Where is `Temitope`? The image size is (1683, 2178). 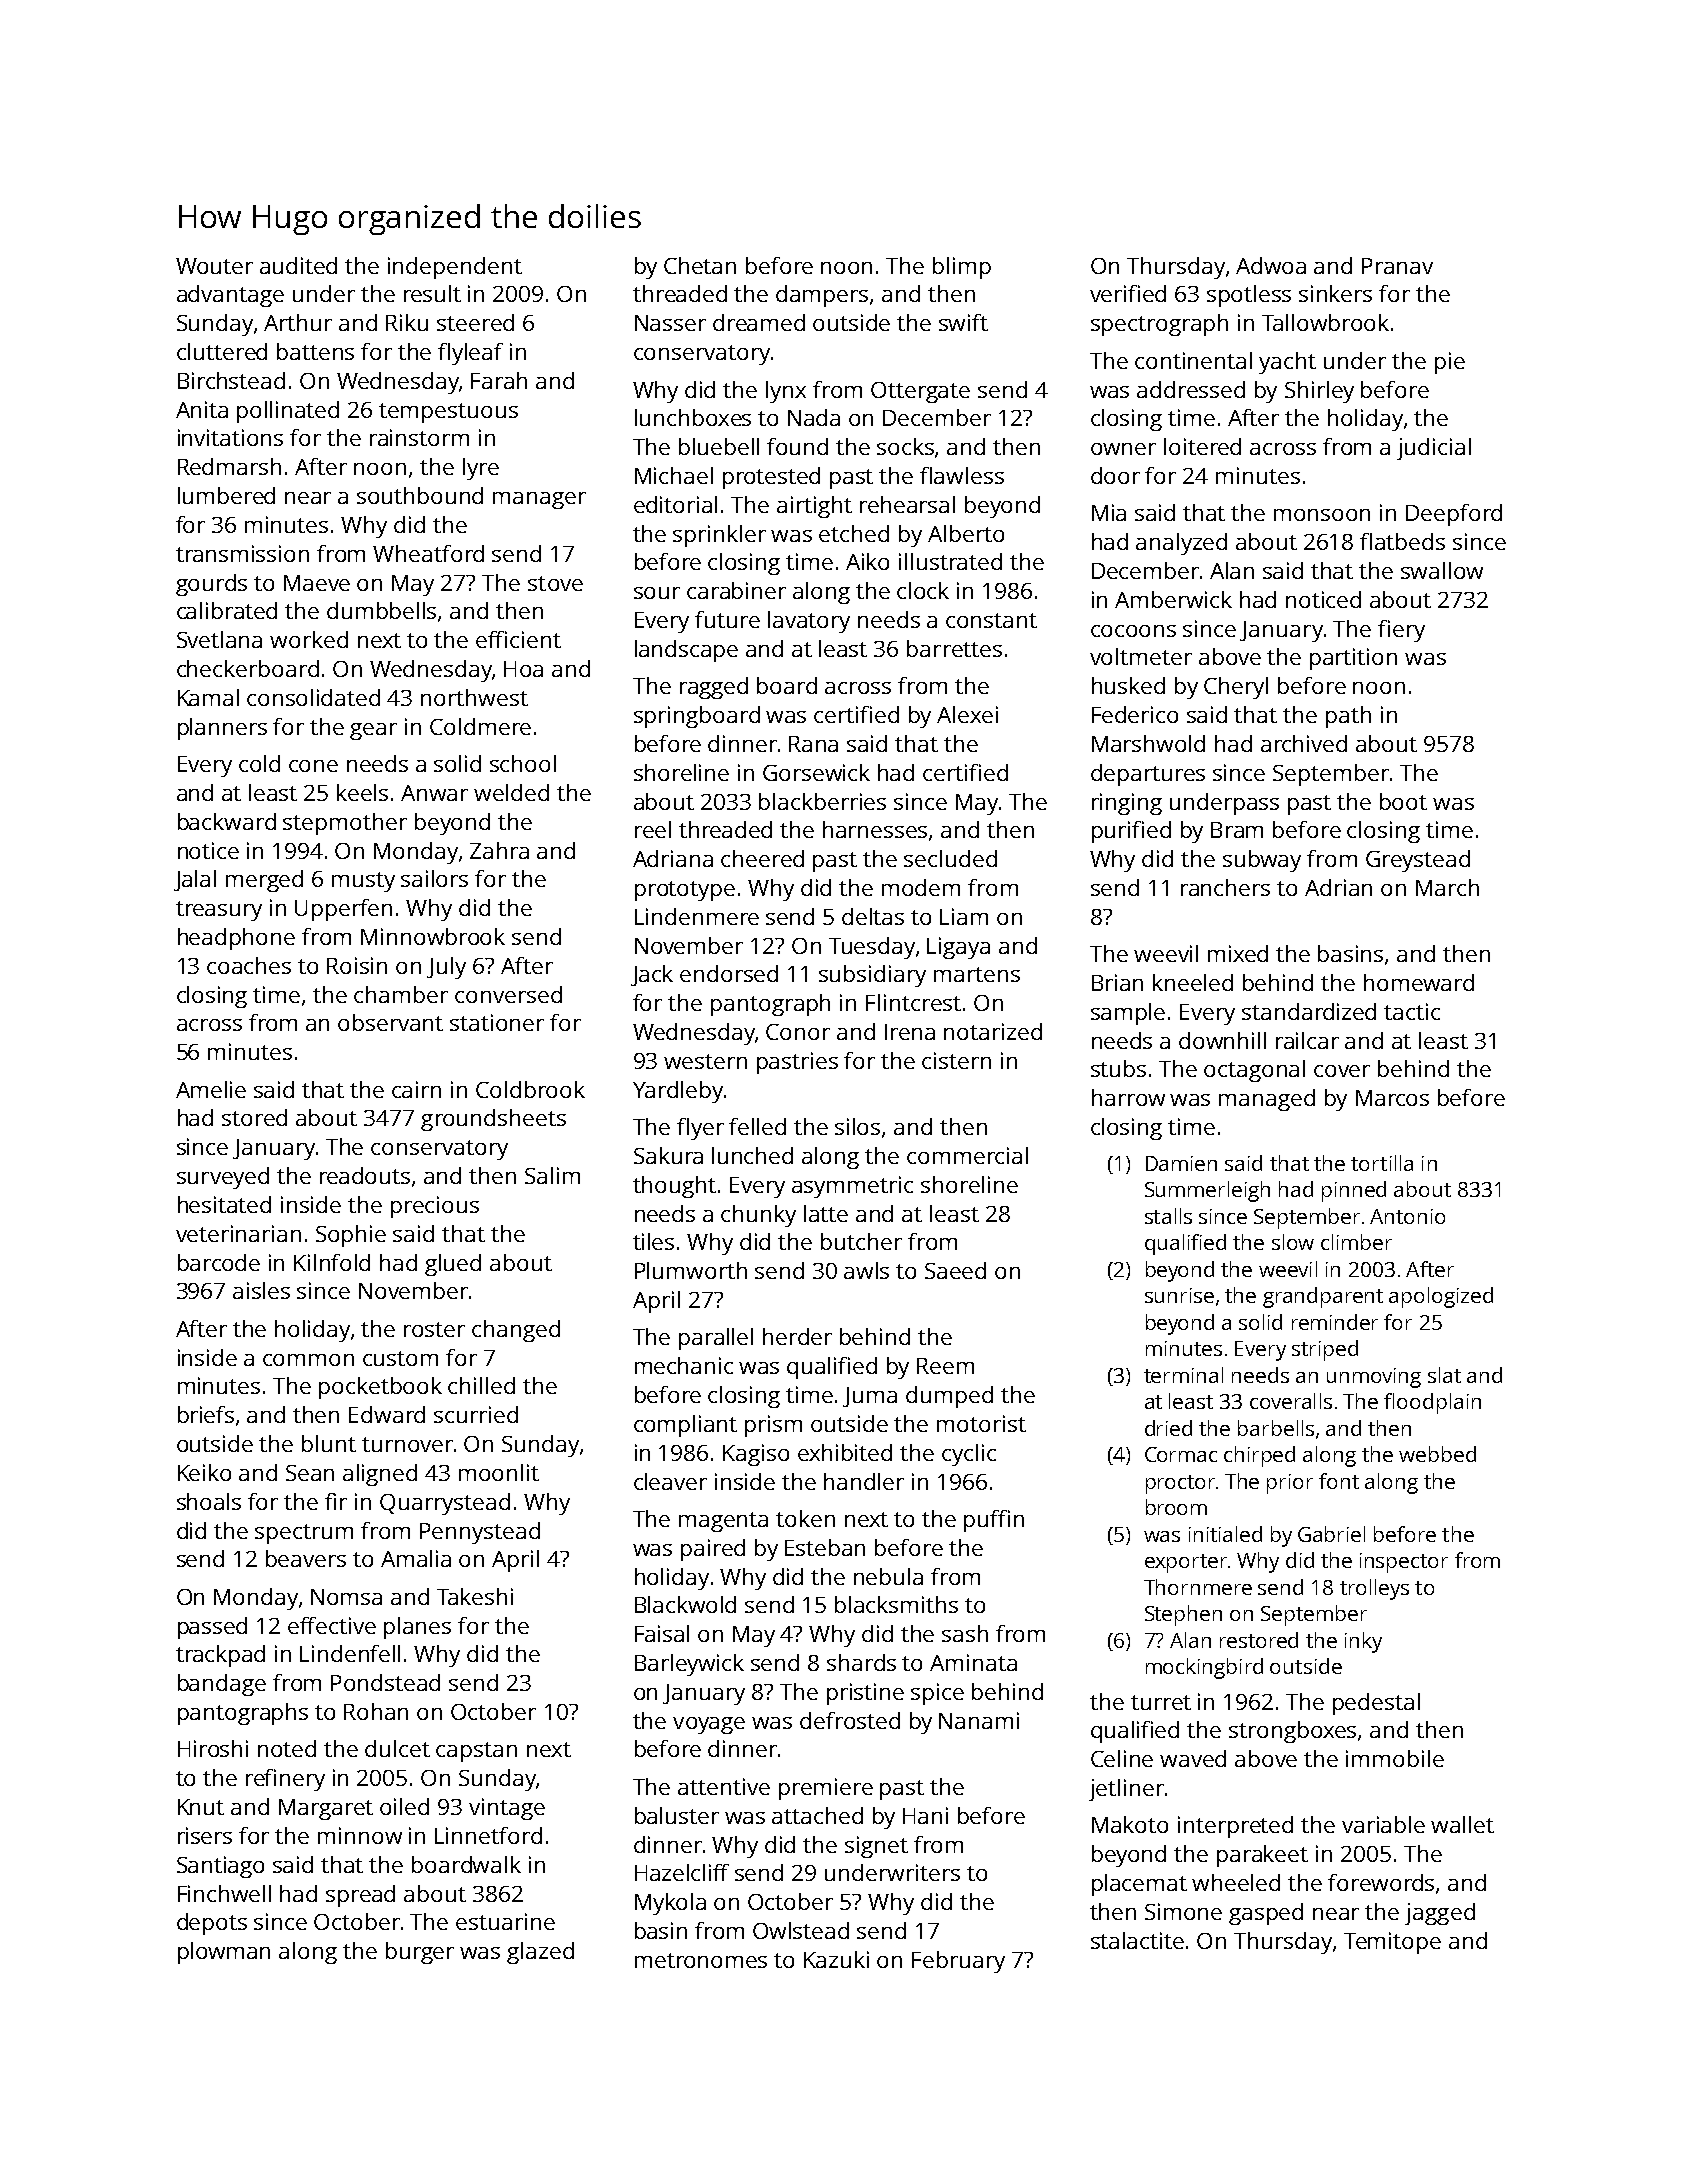
Temitope is located at coordinates (1392, 1943).
